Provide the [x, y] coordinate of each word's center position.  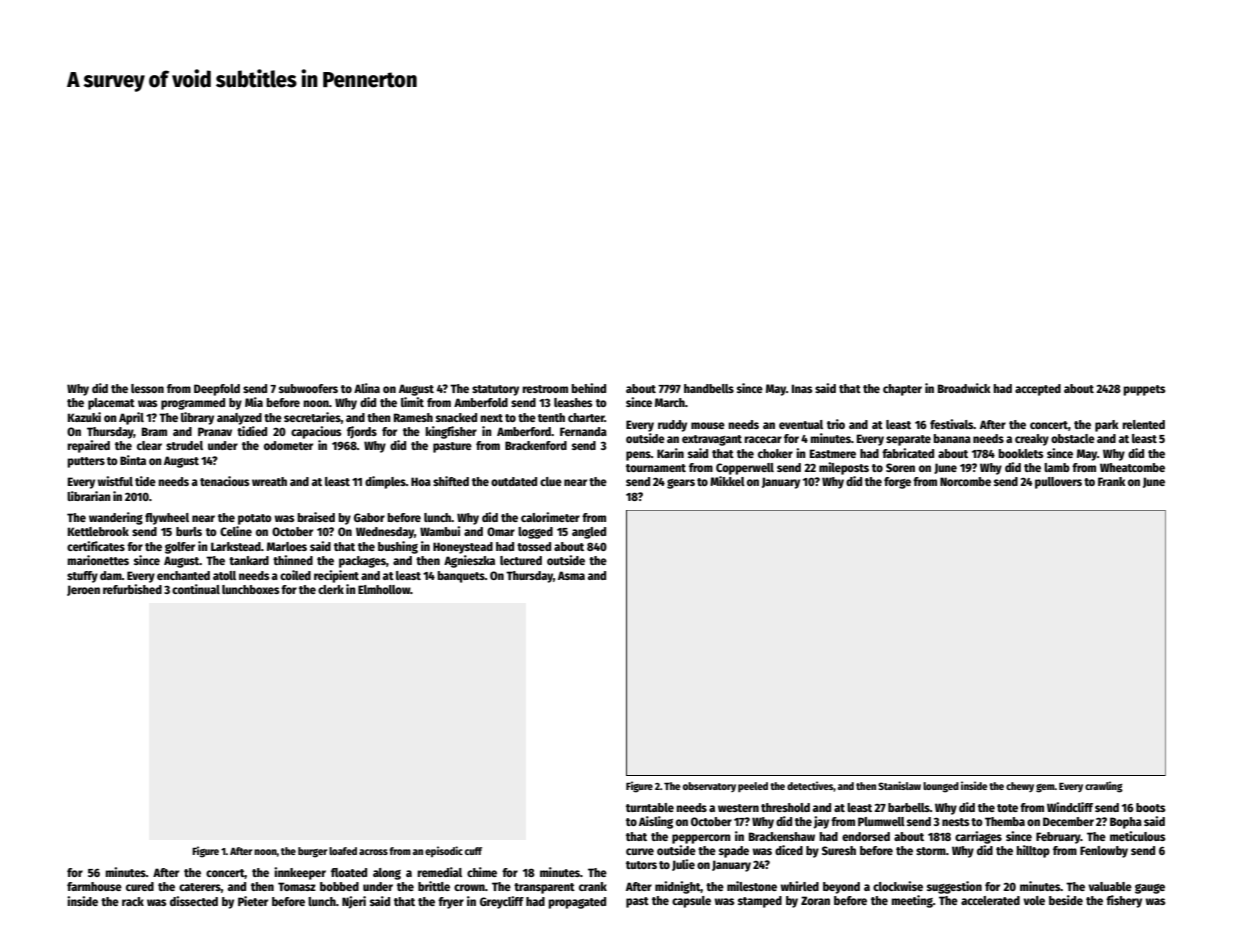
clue [551, 481]
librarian [89, 496]
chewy [1020, 787]
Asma [571, 575]
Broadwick [964, 388]
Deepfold [217, 390]
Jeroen [83, 590]
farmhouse [94, 886]
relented [1143, 424]
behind [588, 388]
